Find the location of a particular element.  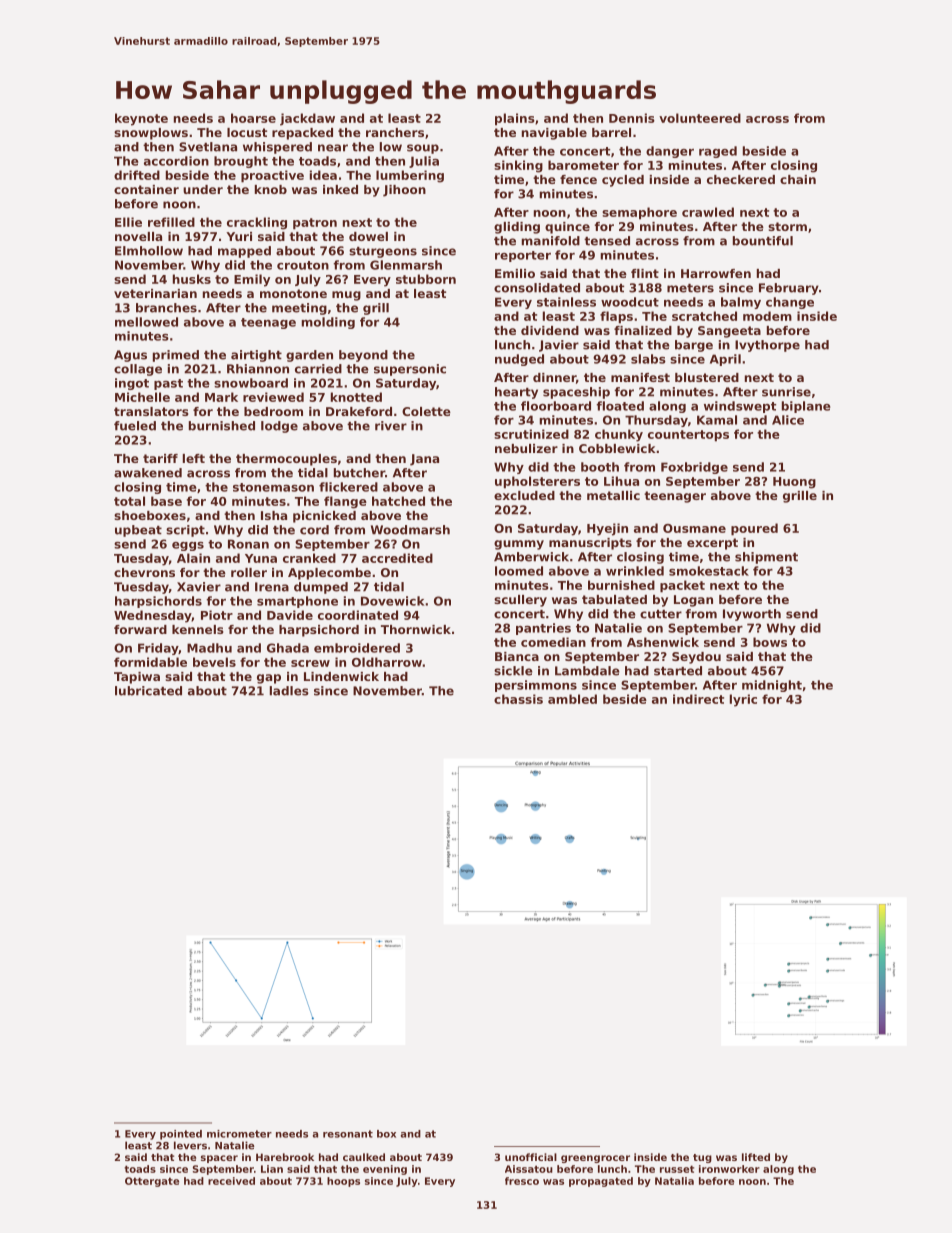

accredited is located at coordinates (397, 558).
